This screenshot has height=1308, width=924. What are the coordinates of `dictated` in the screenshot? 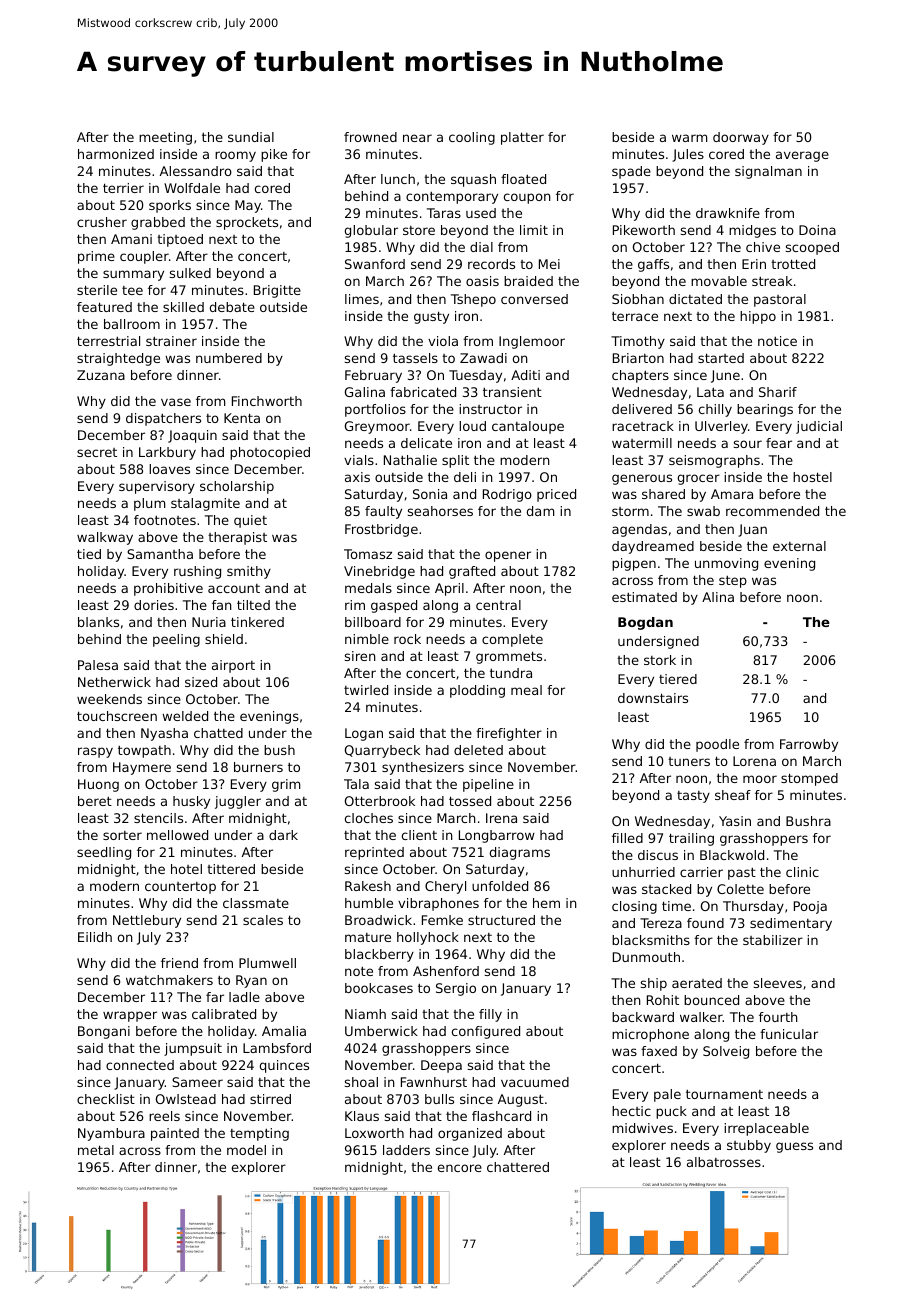 It's located at (695, 299).
